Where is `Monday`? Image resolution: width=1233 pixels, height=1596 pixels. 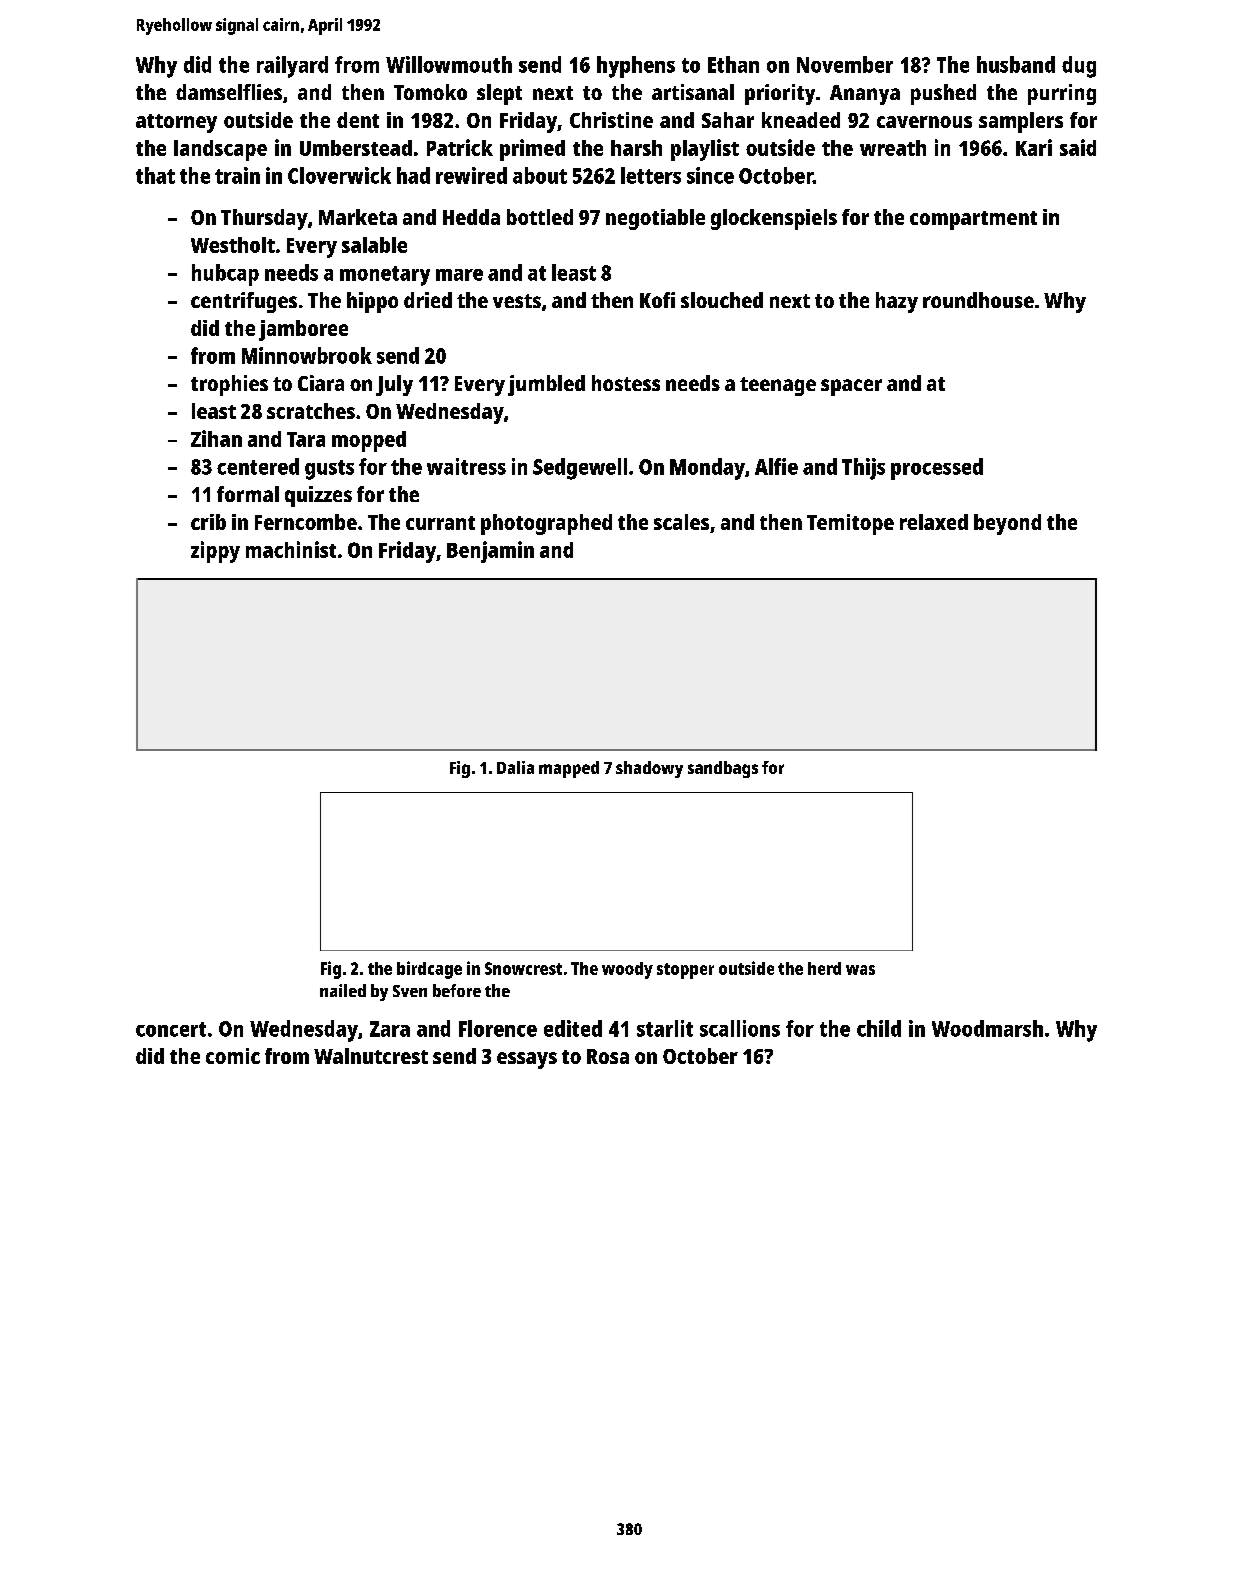
Monday is located at coordinates (707, 469).
